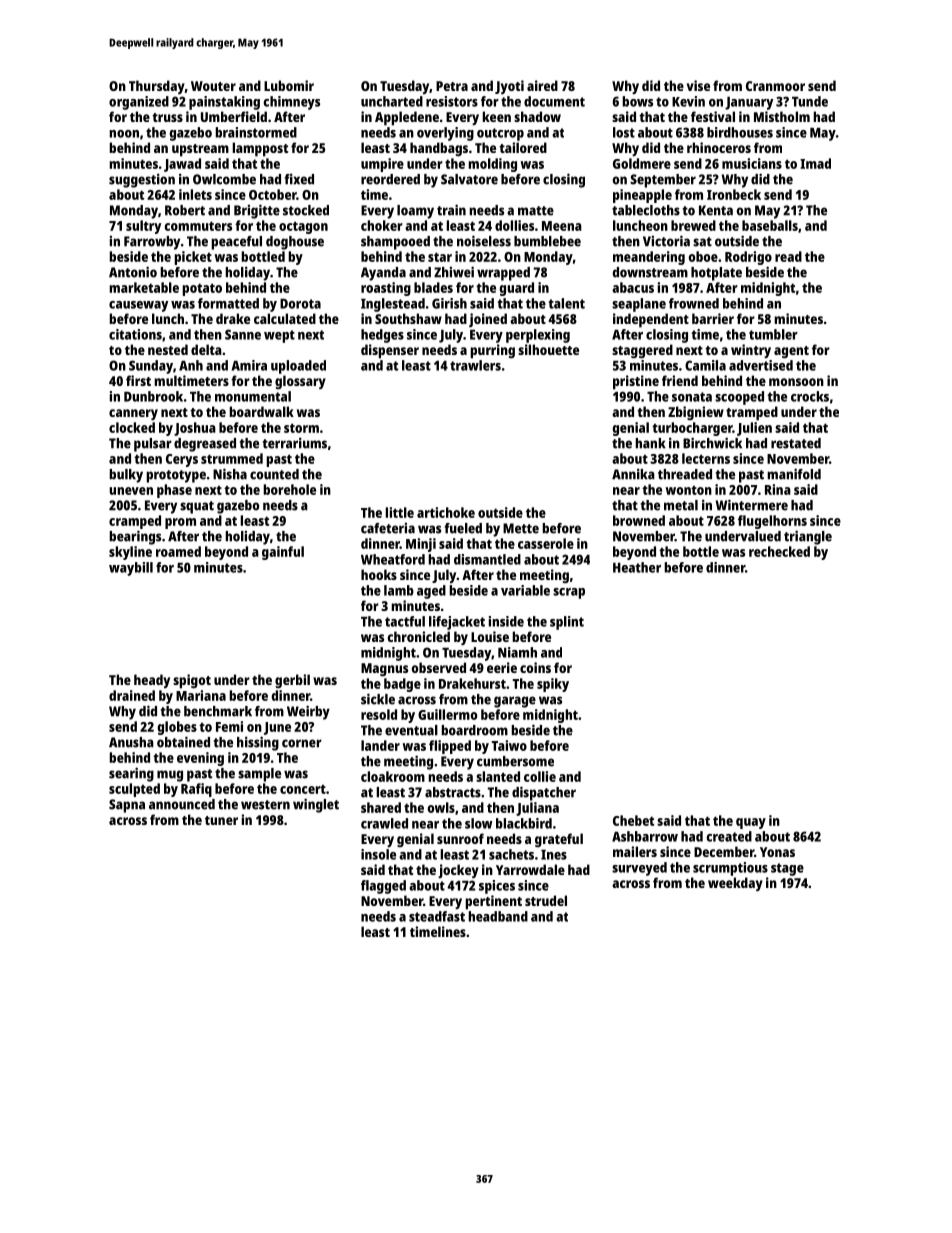 The image size is (952, 1233). I want to click on casserole, so click(546, 543).
